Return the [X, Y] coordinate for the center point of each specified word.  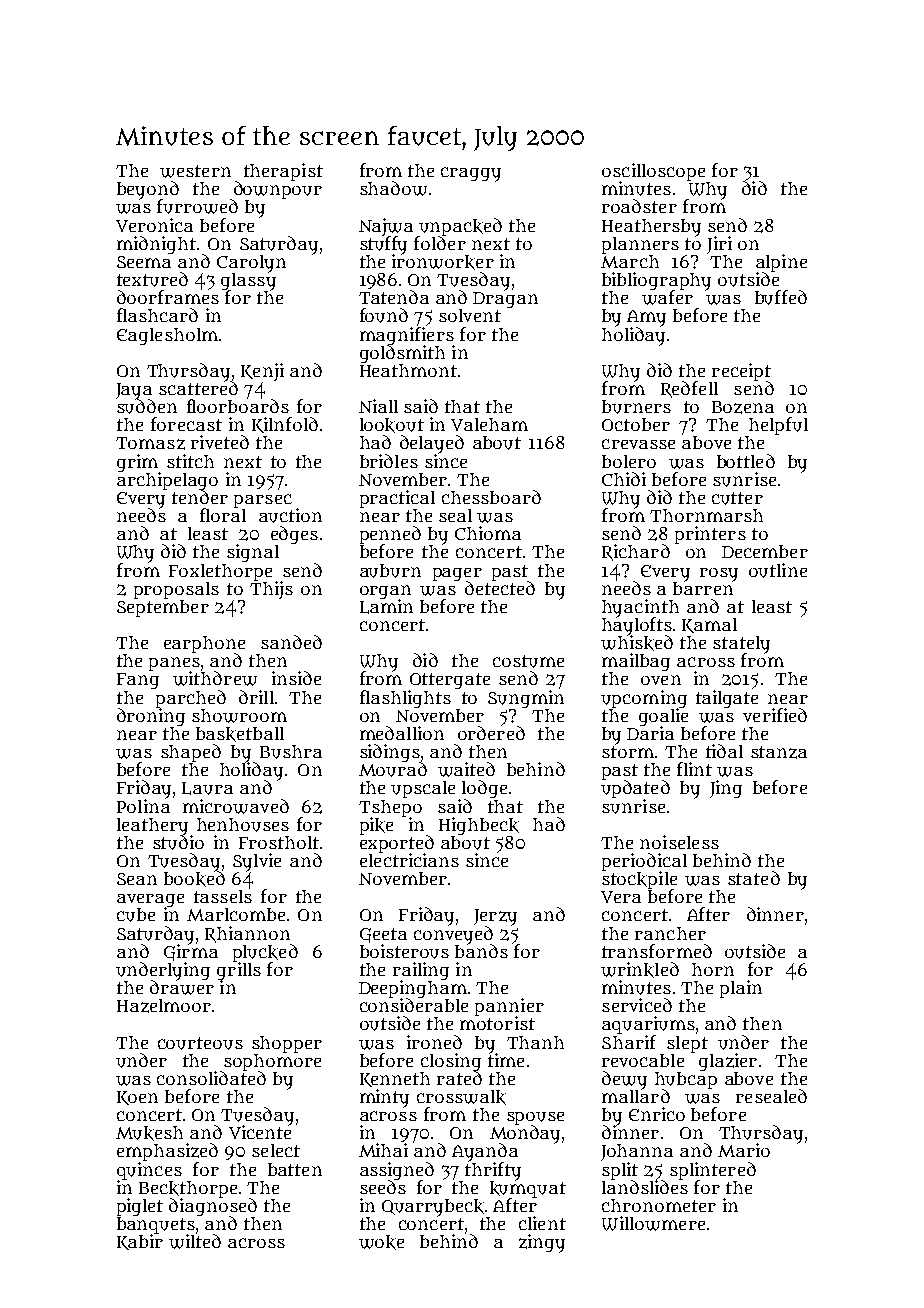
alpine [781, 263]
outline [778, 570]
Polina [143, 806]
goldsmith [402, 354]
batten [295, 1169]
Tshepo [390, 808]
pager [457, 574]
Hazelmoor [164, 1006]
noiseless [679, 842]
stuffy [383, 245]
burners [636, 407]
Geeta [383, 935]
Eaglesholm [167, 336]
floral [223, 515]
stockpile [639, 880]
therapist [283, 172]
